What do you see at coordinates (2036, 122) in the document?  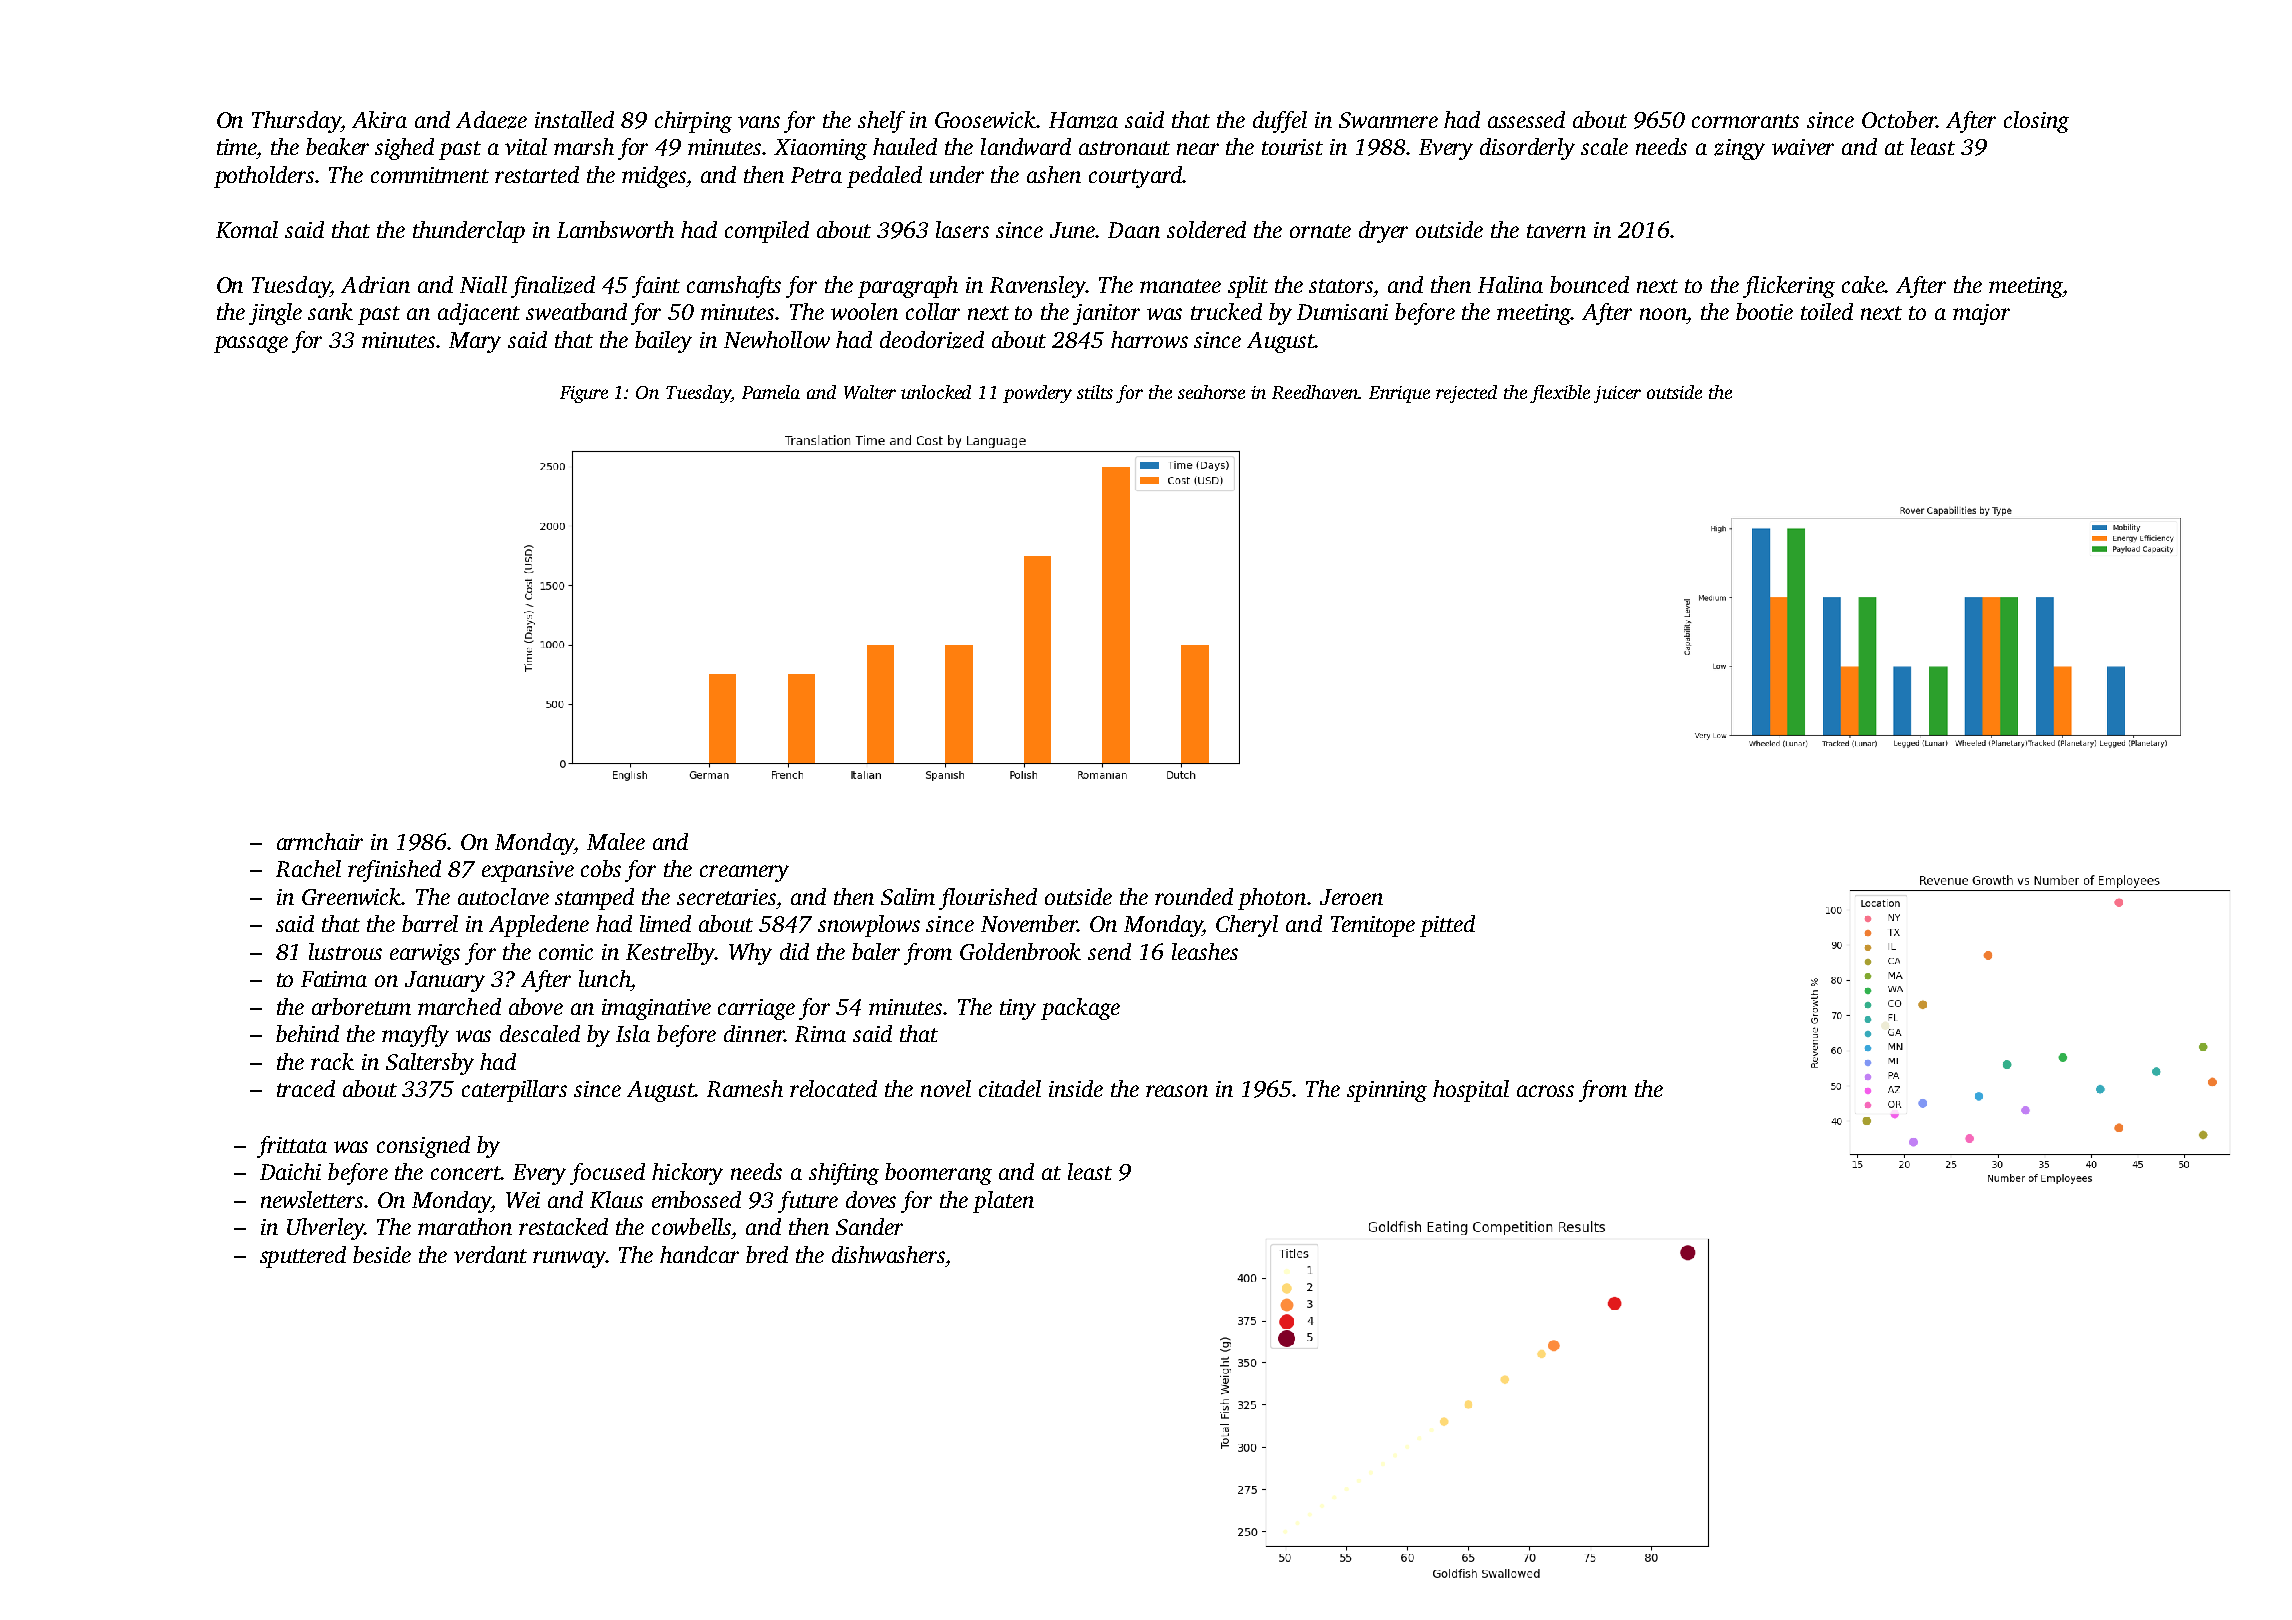 I see `closing` at bounding box center [2036, 122].
